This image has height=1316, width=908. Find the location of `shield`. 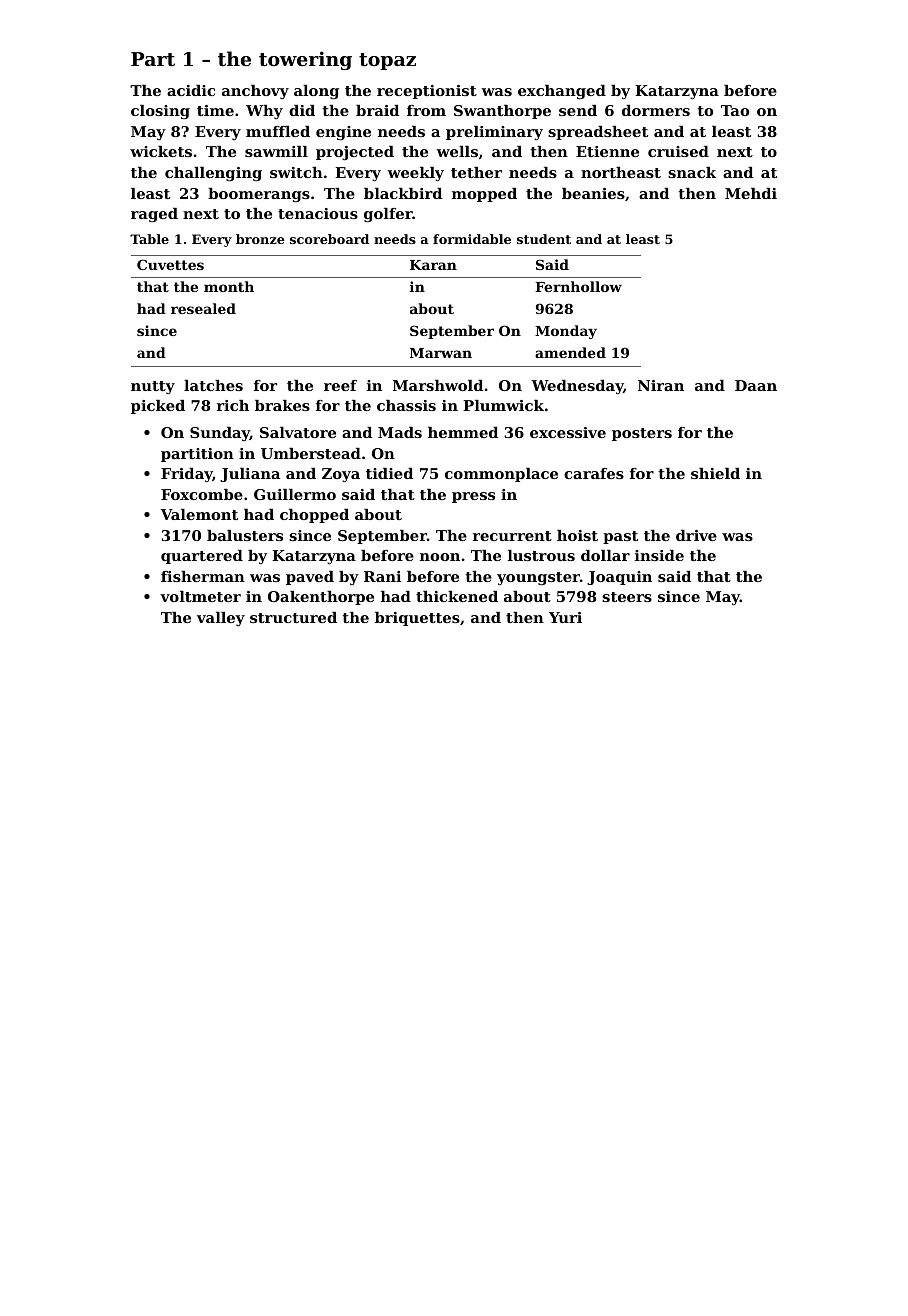

shield is located at coordinates (715, 473).
